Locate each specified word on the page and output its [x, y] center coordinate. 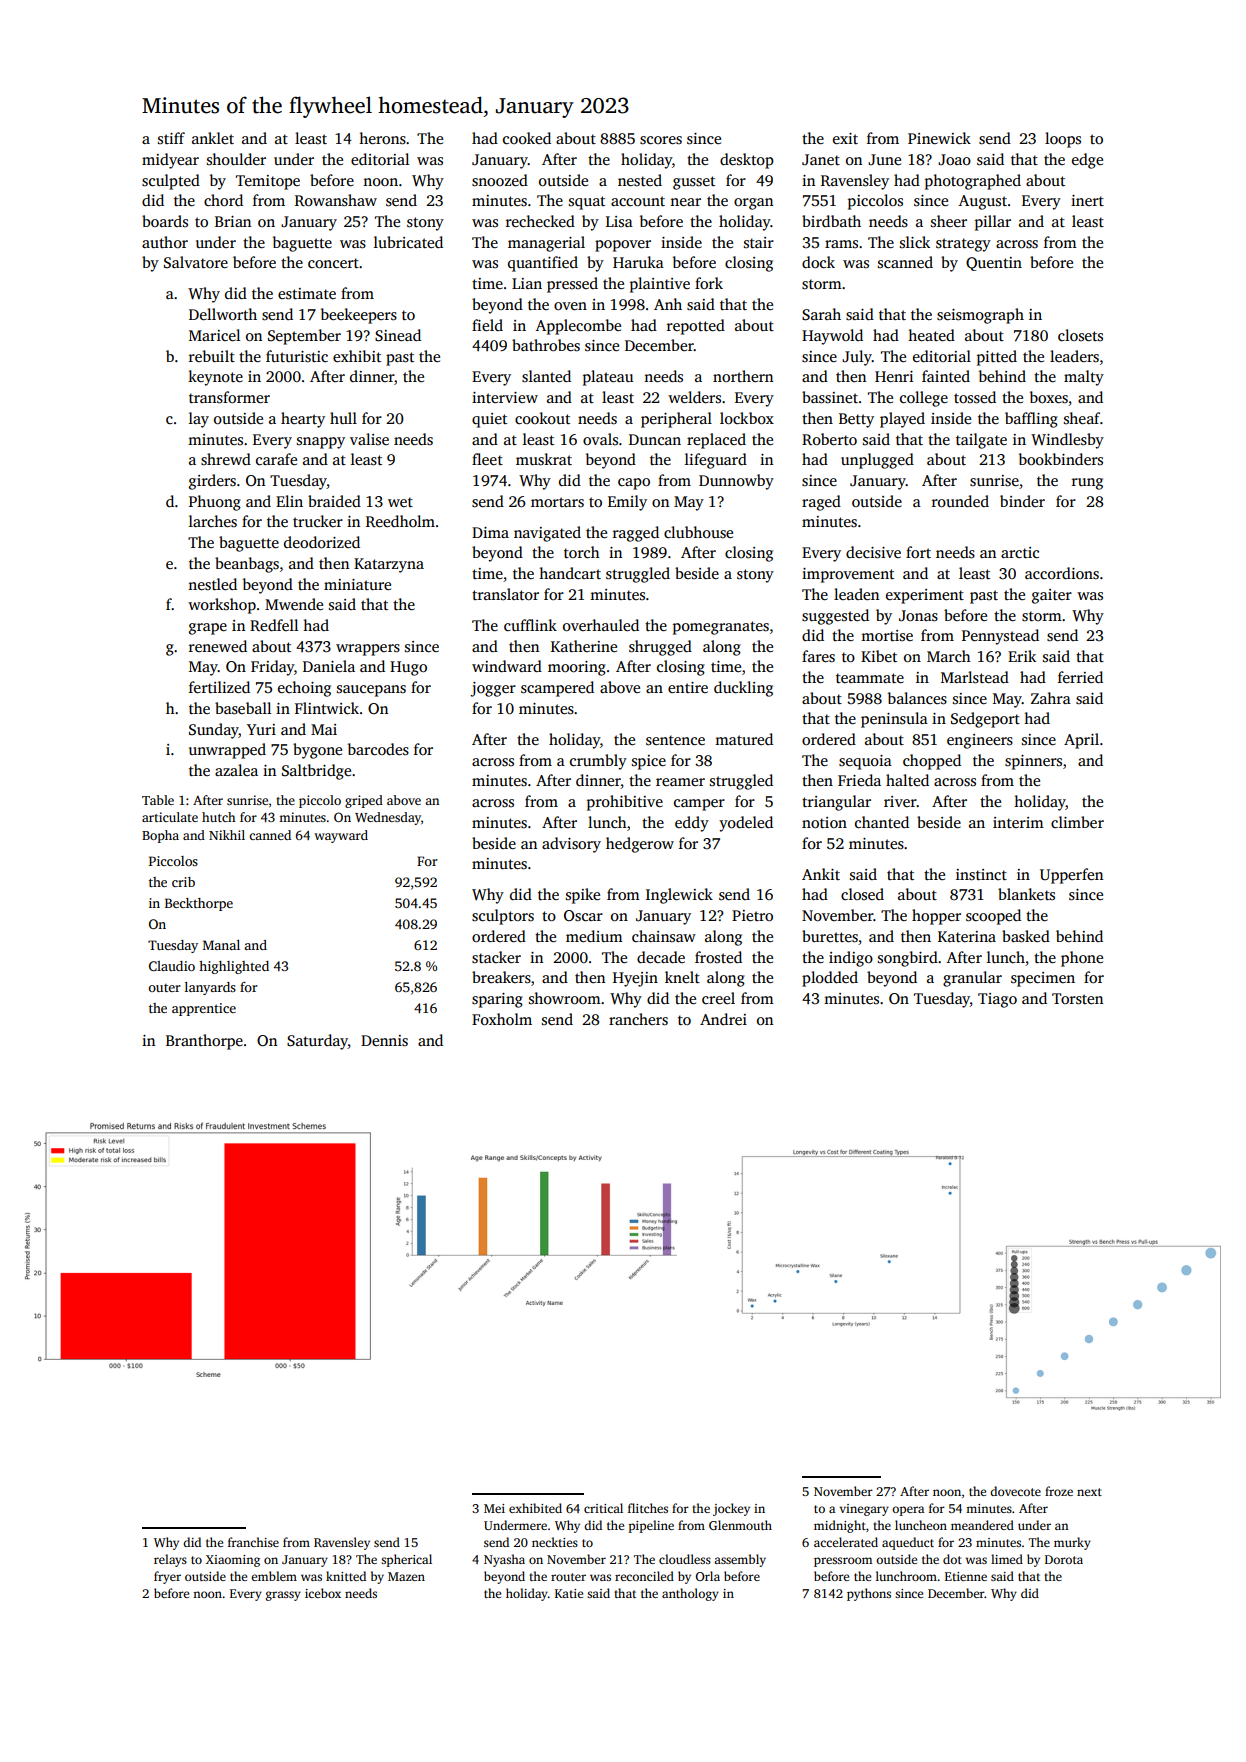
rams [841, 244]
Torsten [1077, 999]
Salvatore [196, 262]
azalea [236, 770]
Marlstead [975, 677]
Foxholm [502, 1019]
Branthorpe [204, 1042]
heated [931, 335]
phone [1082, 959]
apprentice [204, 1009]
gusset [694, 183]
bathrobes [546, 345]
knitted [346, 1576]
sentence [675, 740]
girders [212, 482]
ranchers [638, 1019]
